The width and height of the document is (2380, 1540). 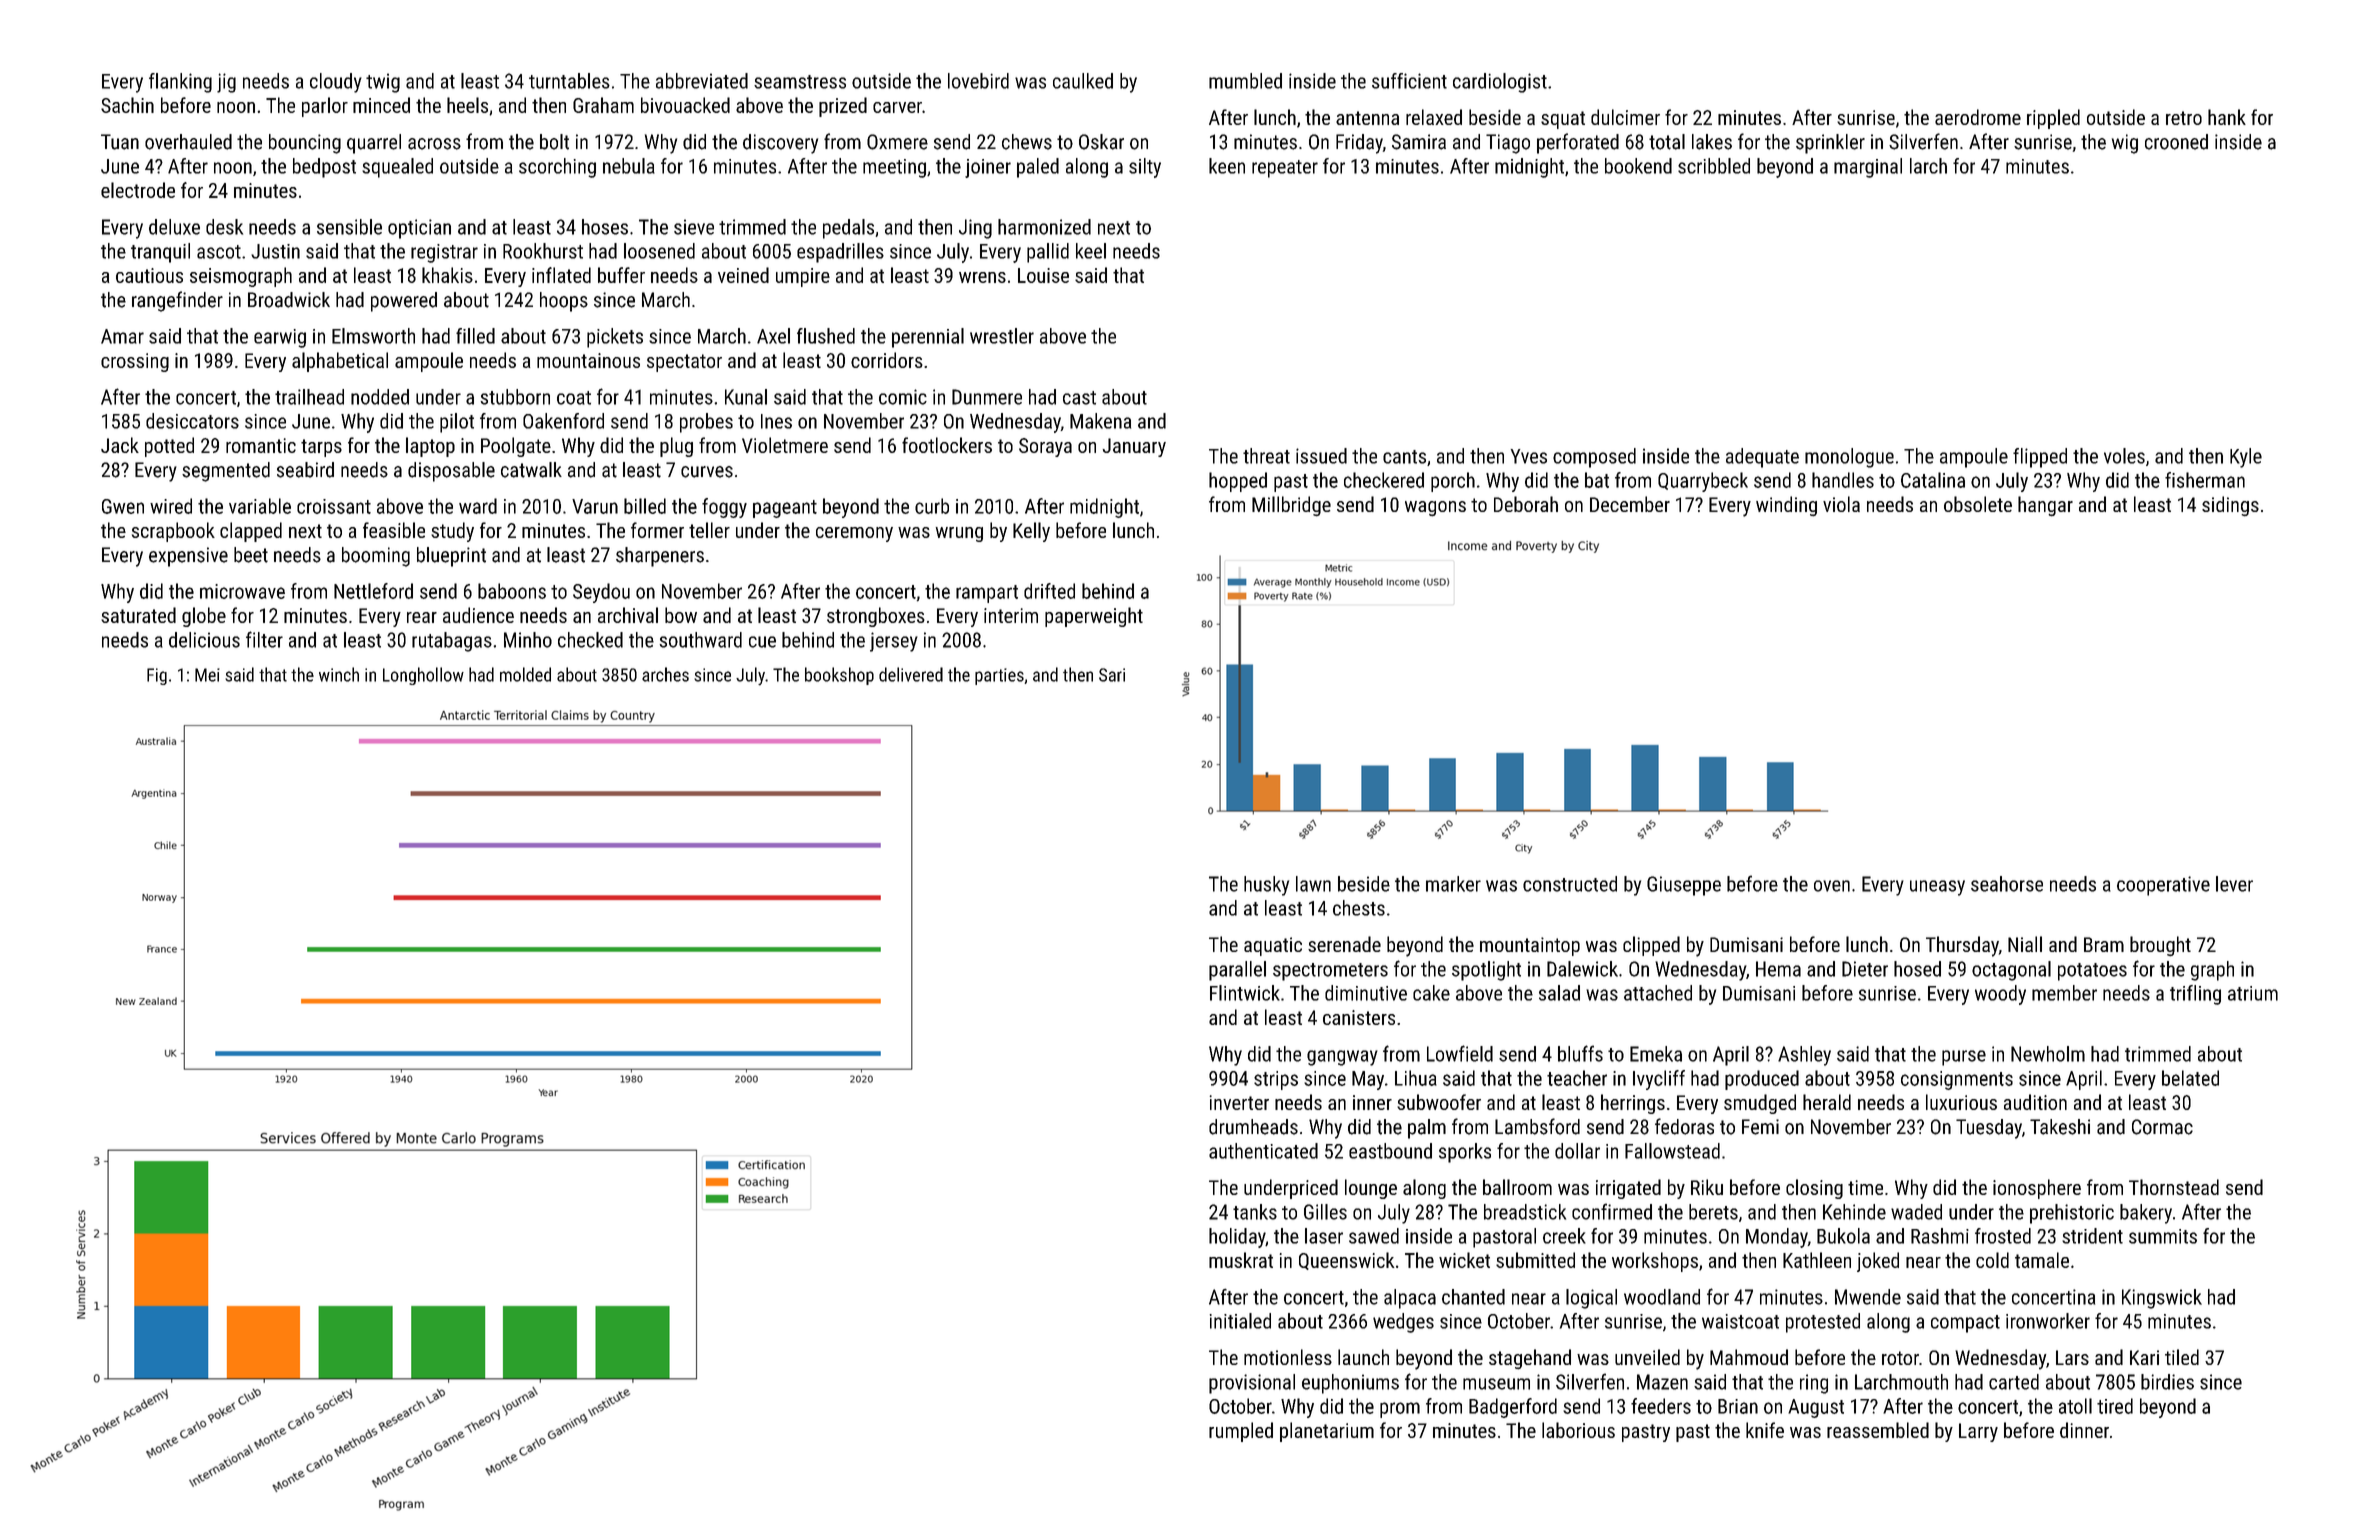 What do you see at coordinates (1965, 1324) in the document?
I see `compact` at bounding box center [1965, 1324].
